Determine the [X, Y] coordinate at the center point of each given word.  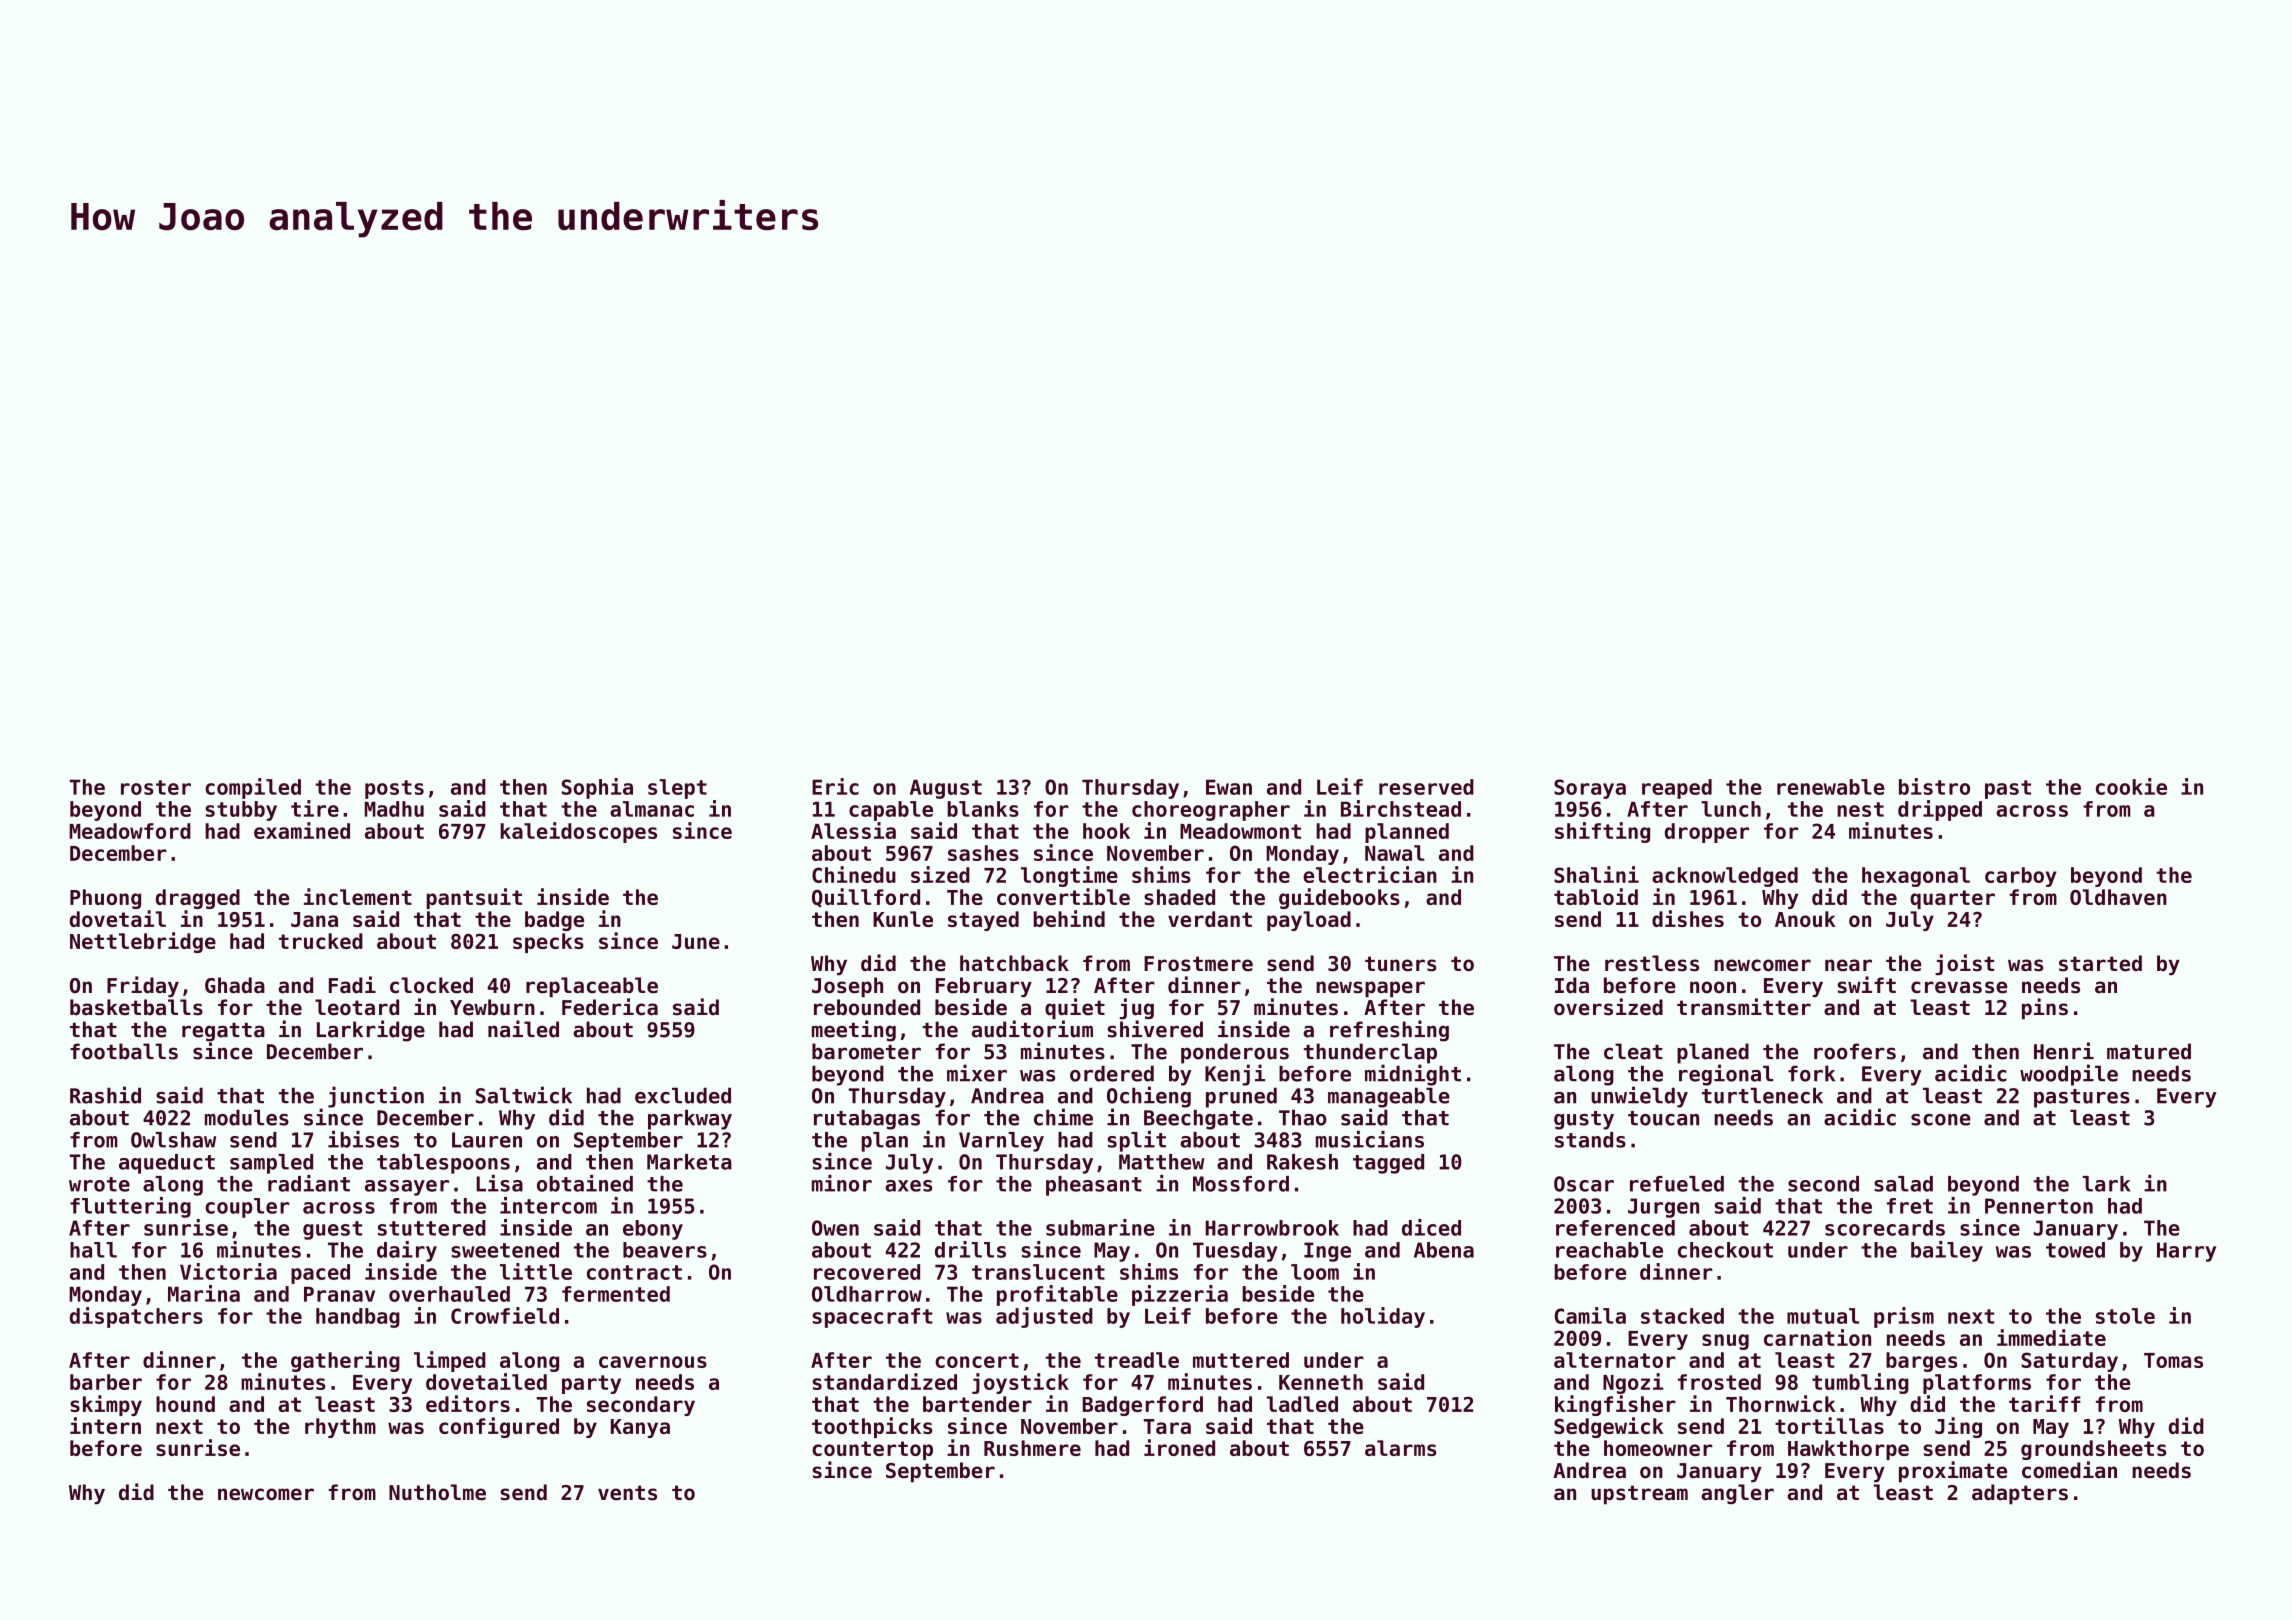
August [946, 789]
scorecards [1885, 1228]
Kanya [640, 1428]
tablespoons [443, 1164]
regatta [223, 1032]
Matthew [1162, 1162]
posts [394, 789]
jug [1137, 1008]
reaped [1677, 789]
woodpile [2069, 1075]
